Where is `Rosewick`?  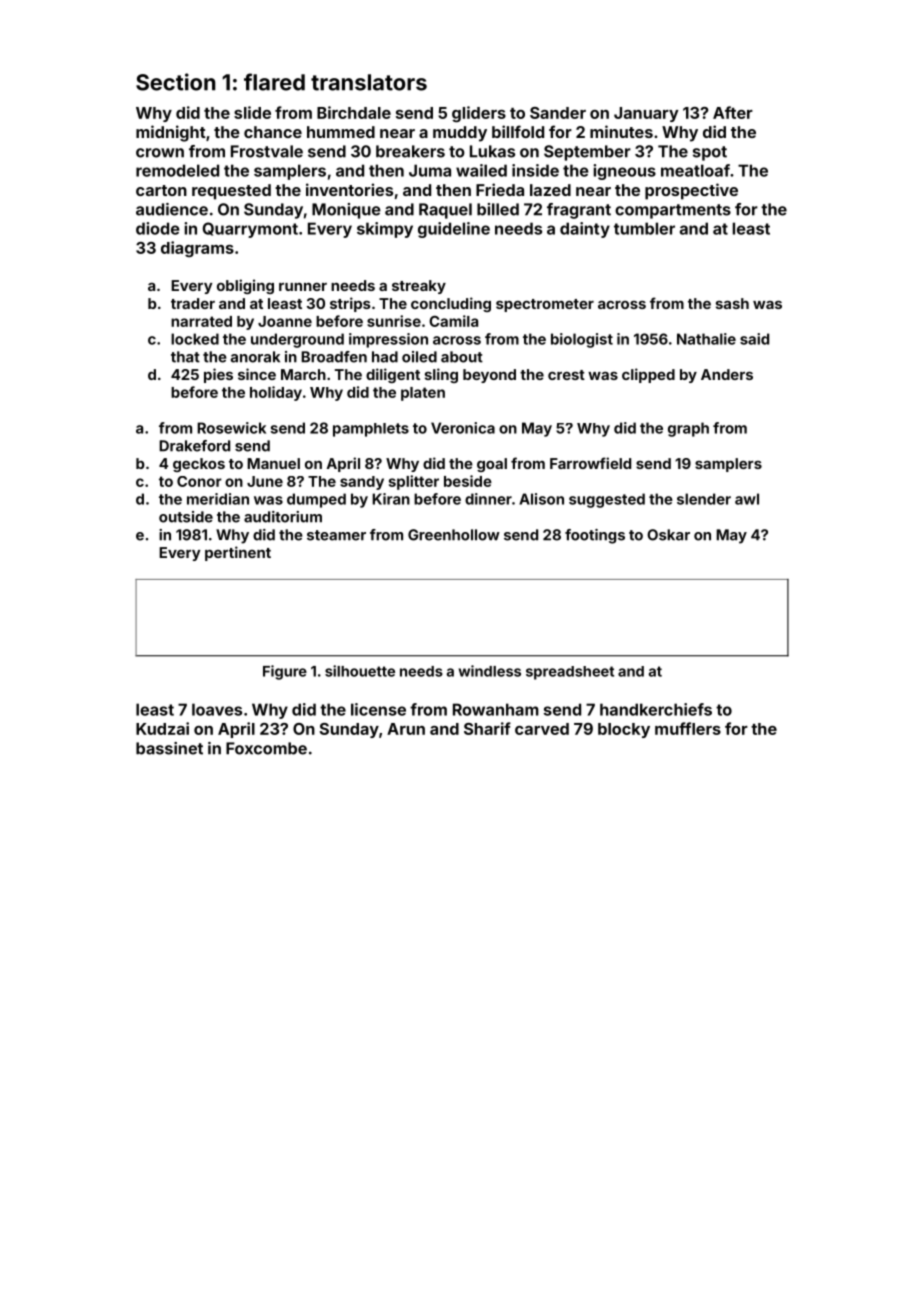 Rosewick is located at coordinates (231, 428).
